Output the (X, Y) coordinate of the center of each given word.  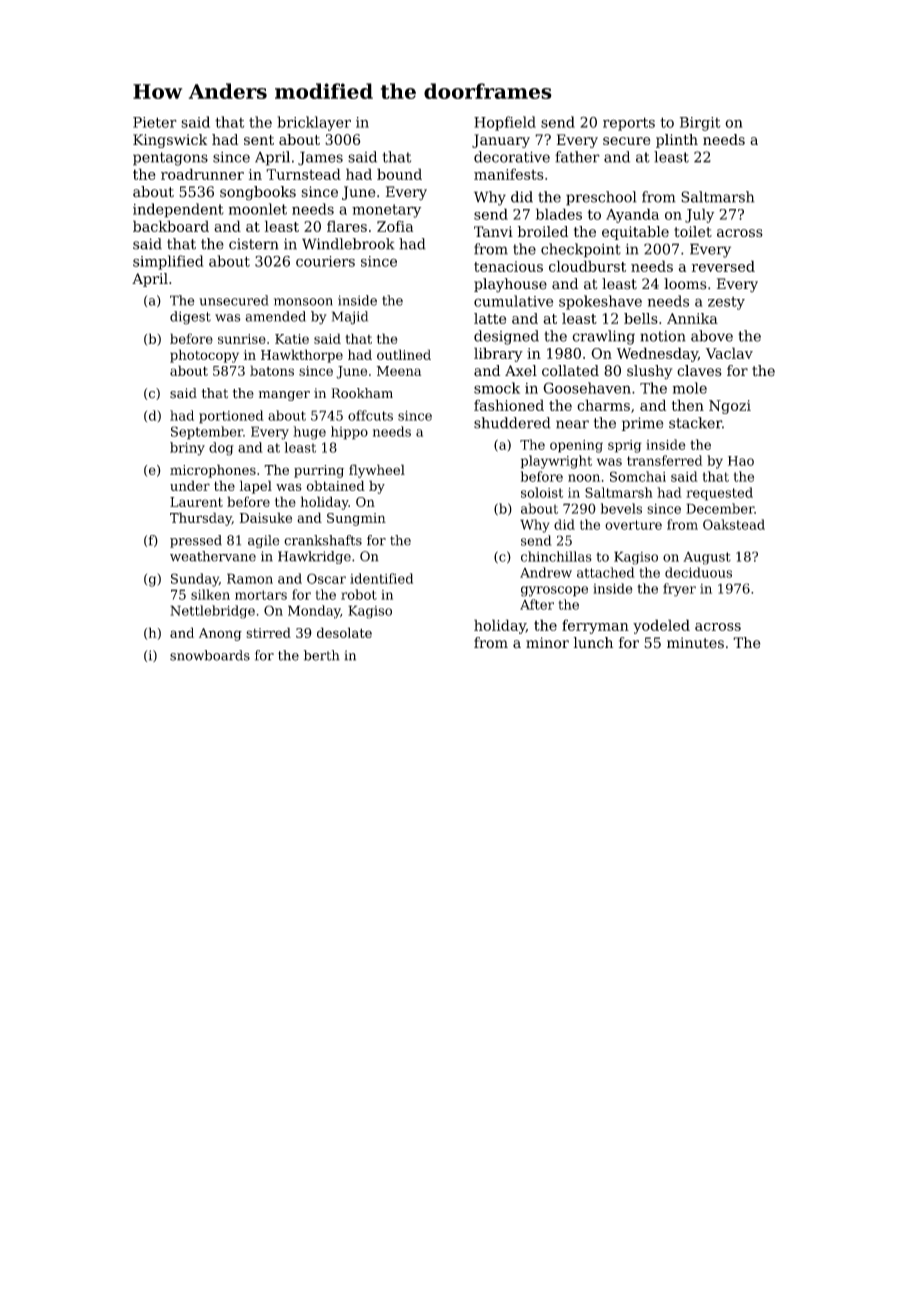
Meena (399, 371)
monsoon (303, 302)
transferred (665, 460)
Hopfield (505, 123)
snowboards (210, 655)
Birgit (700, 124)
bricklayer (314, 123)
